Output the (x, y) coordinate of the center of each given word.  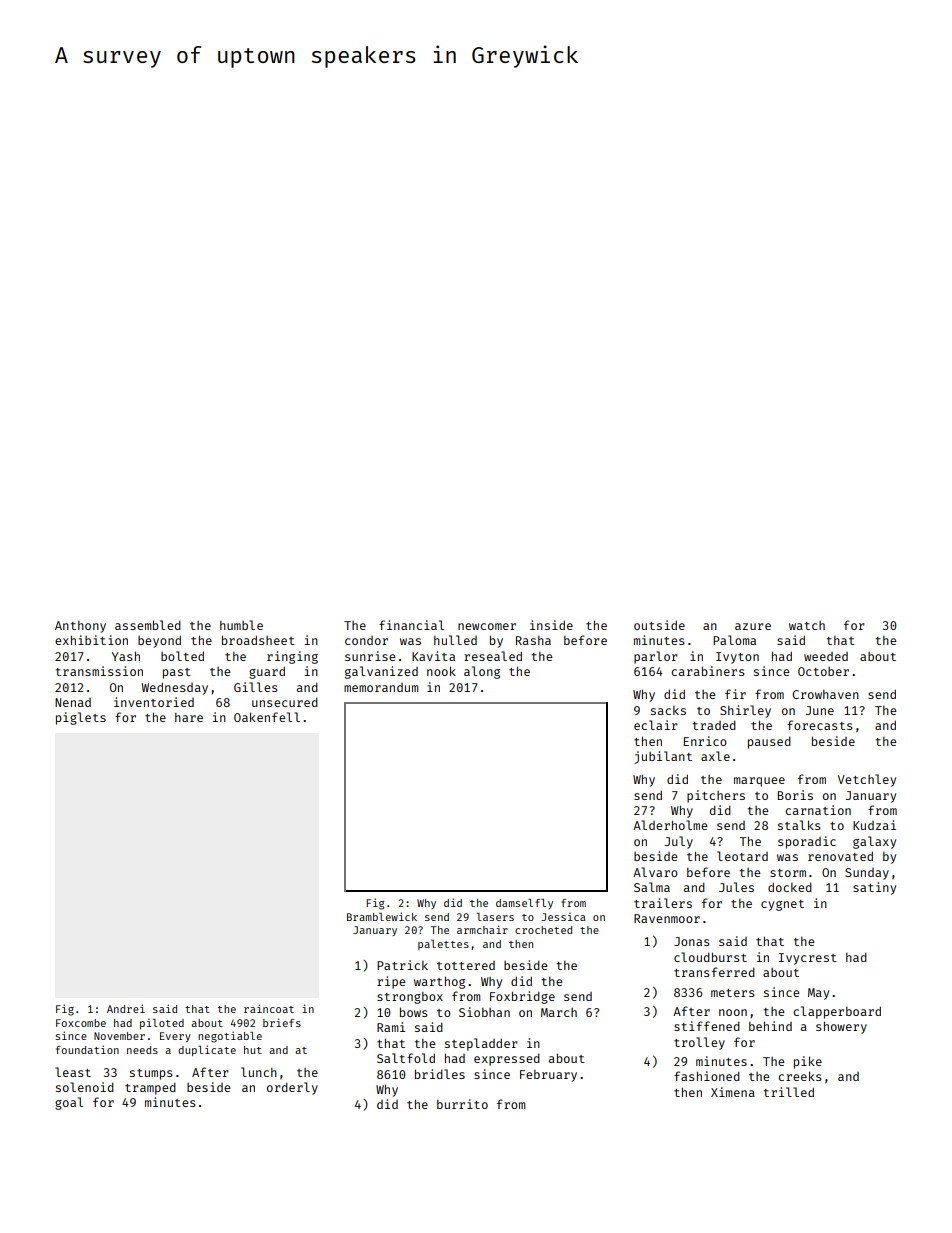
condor (366, 640)
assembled (148, 625)
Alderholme (670, 825)
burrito (462, 1104)
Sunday (867, 874)
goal (69, 1103)
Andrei (126, 1008)
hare (189, 717)
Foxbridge (522, 997)
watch (807, 625)
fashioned (707, 1076)
